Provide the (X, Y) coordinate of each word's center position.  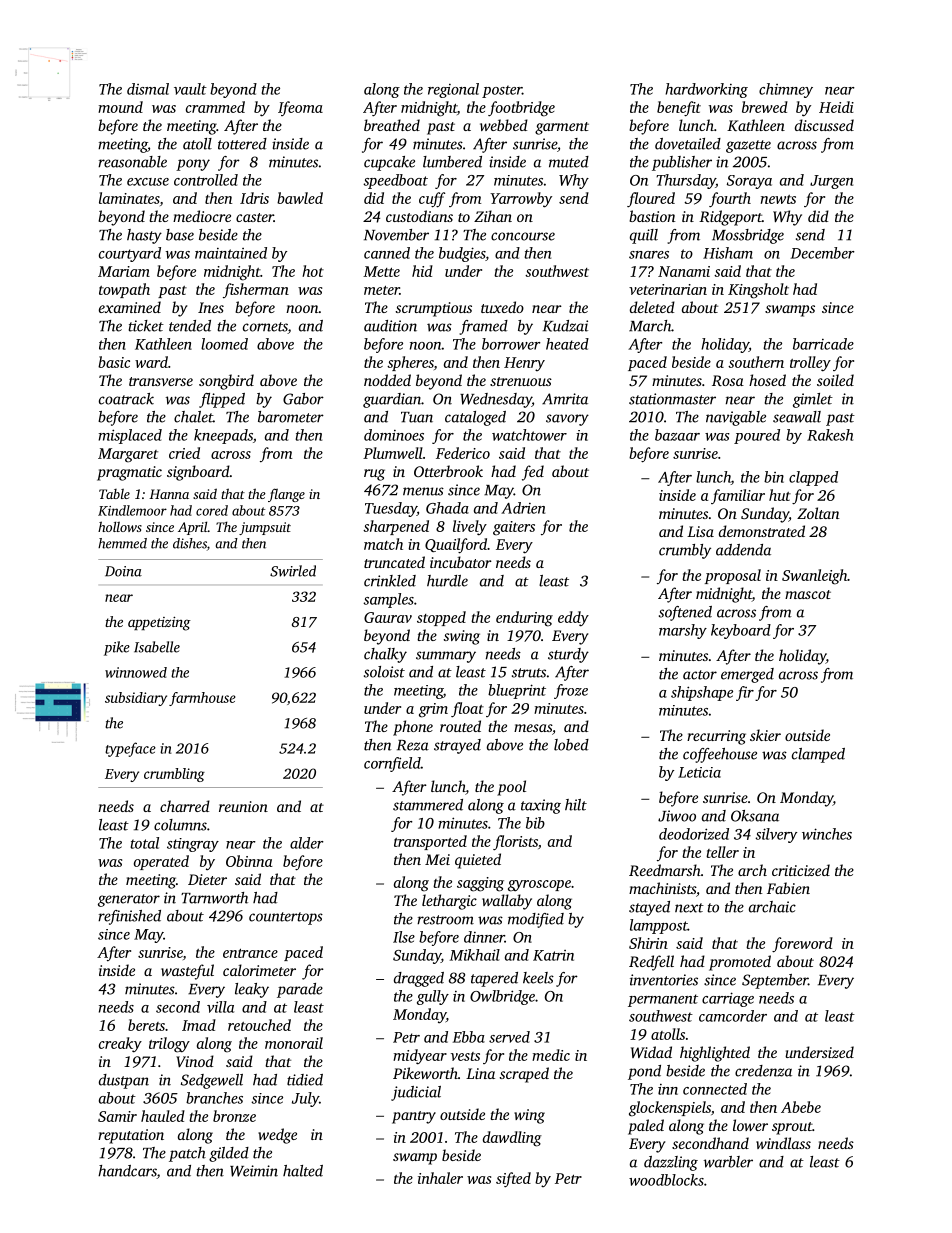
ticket (146, 326)
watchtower (529, 435)
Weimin (254, 1171)
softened (685, 613)
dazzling (671, 1163)
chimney (786, 90)
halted (303, 1171)
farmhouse (202, 699)
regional (453, 90)
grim (433, 710)
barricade (823, 344)
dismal (148, 89)
